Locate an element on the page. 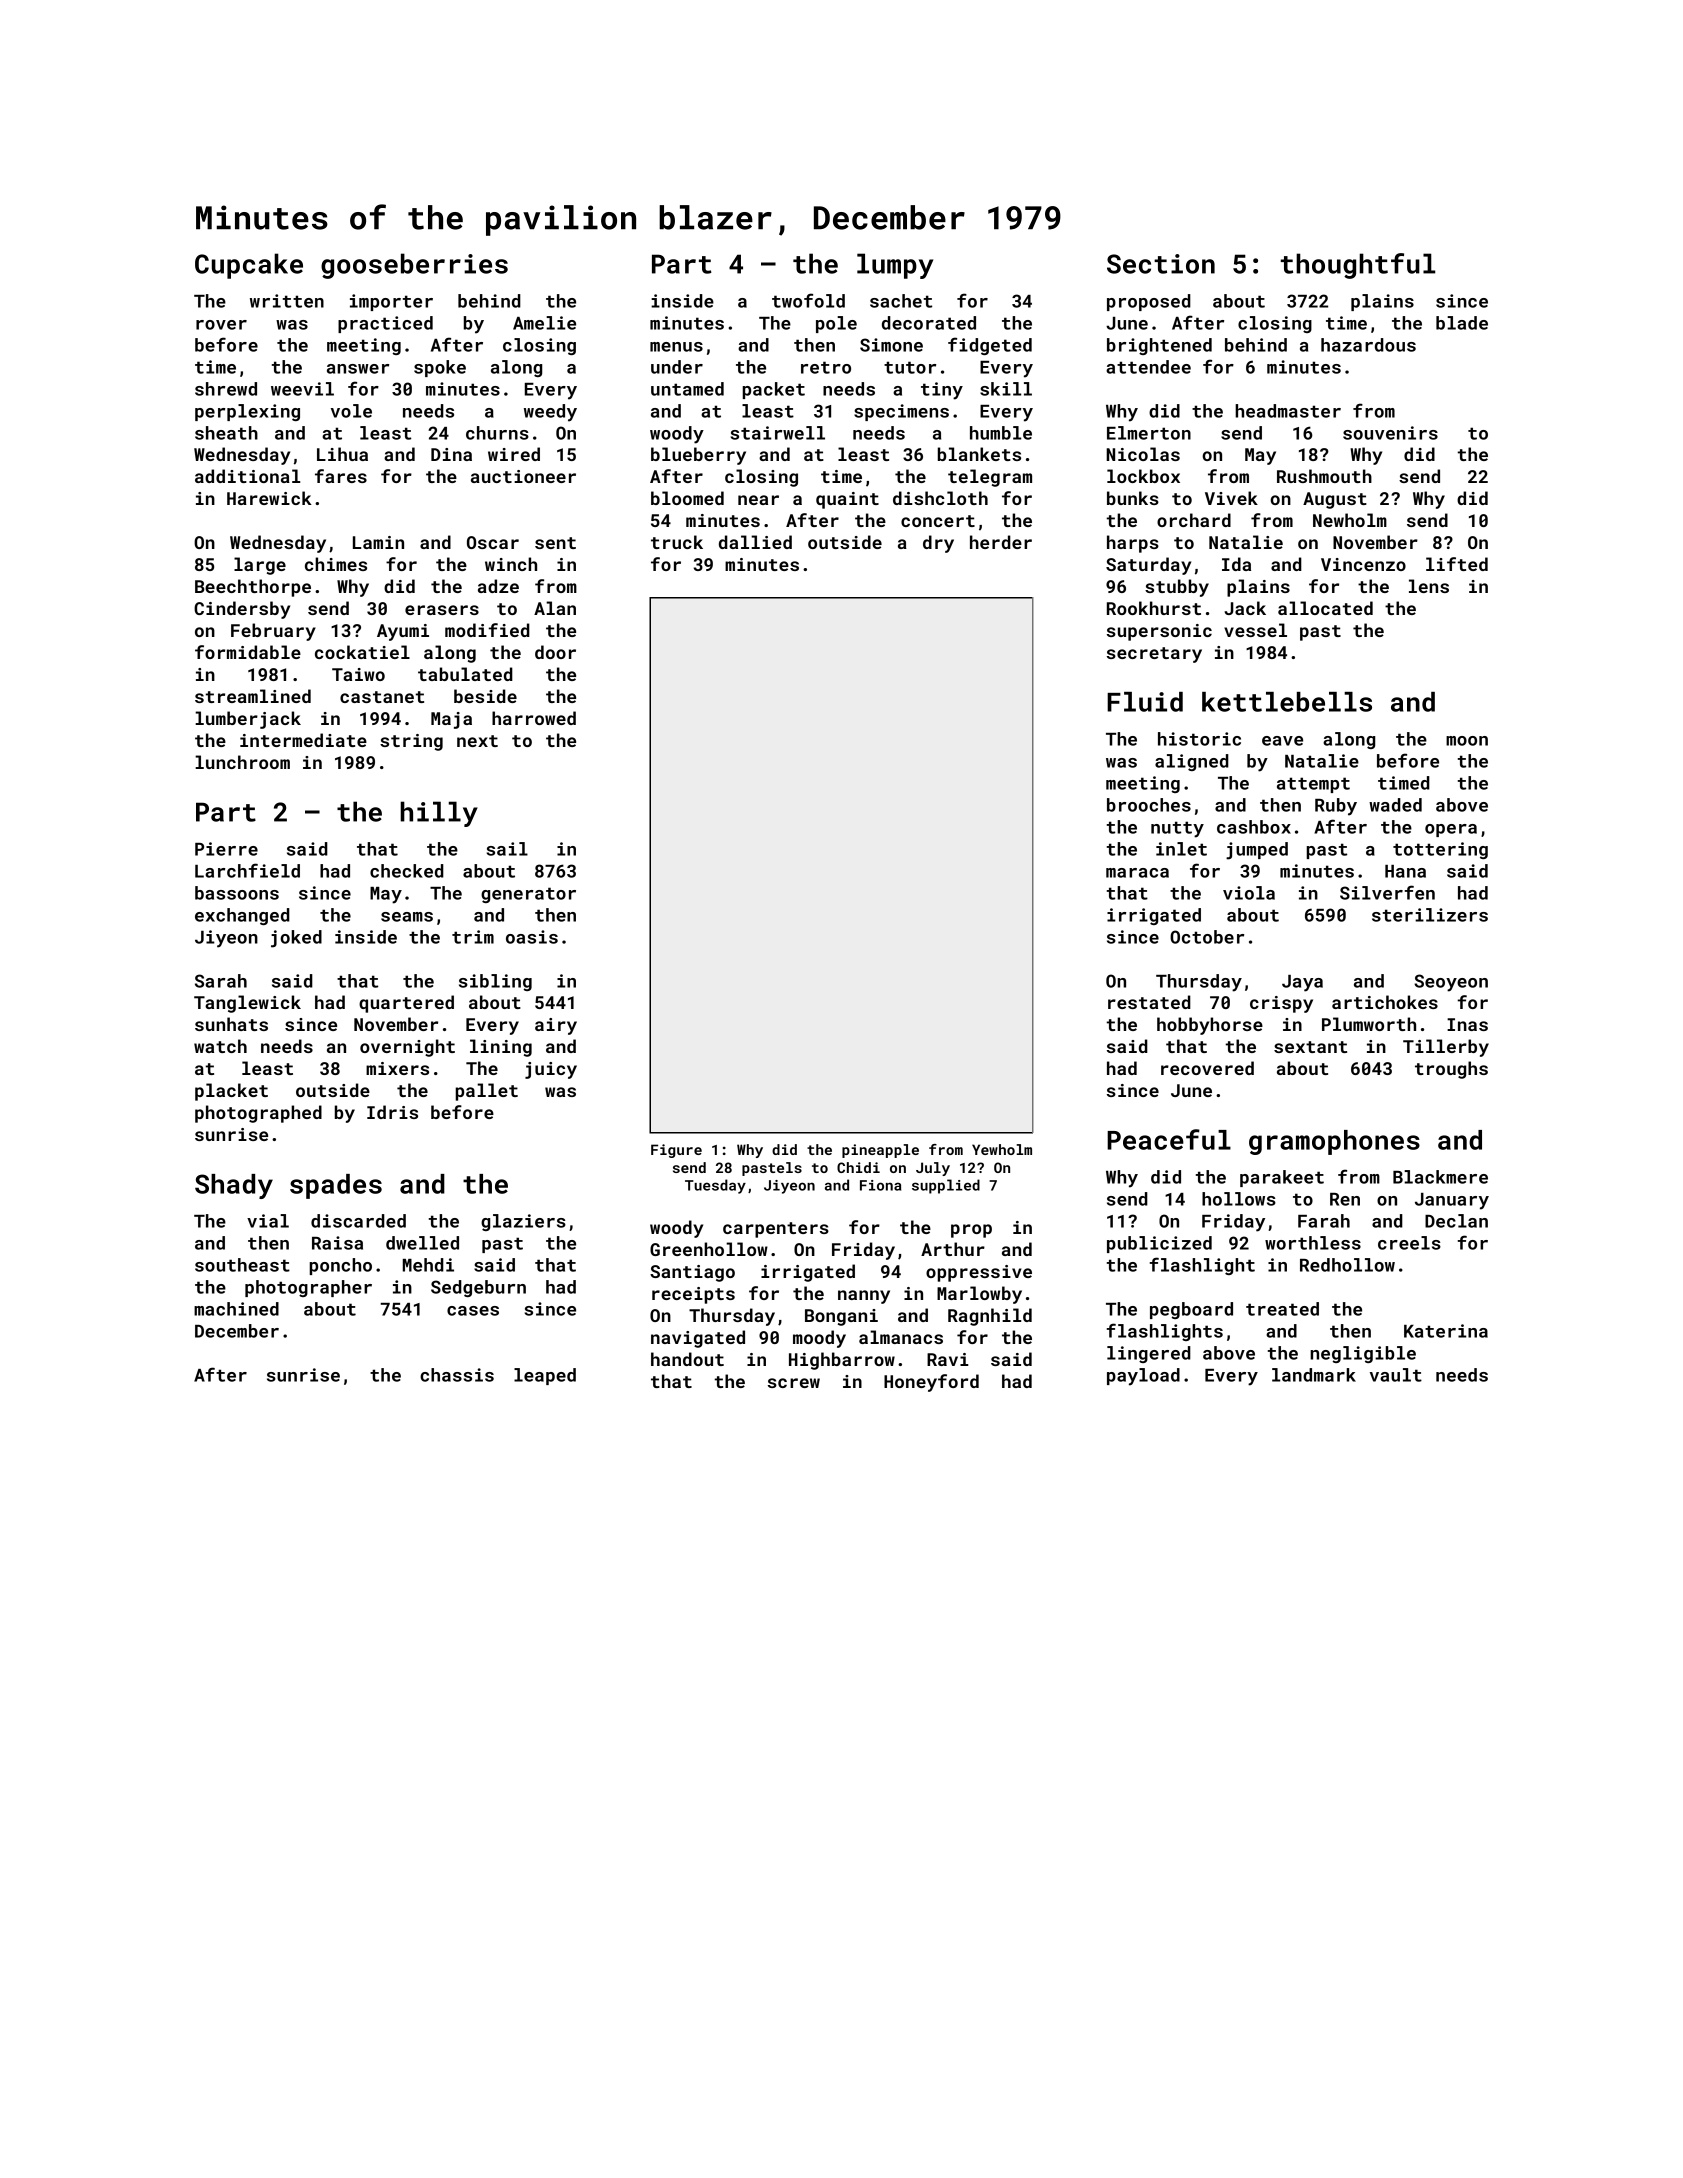 The width and height of the document is (1683, 2178). February is located at coordinates (273, 632).
